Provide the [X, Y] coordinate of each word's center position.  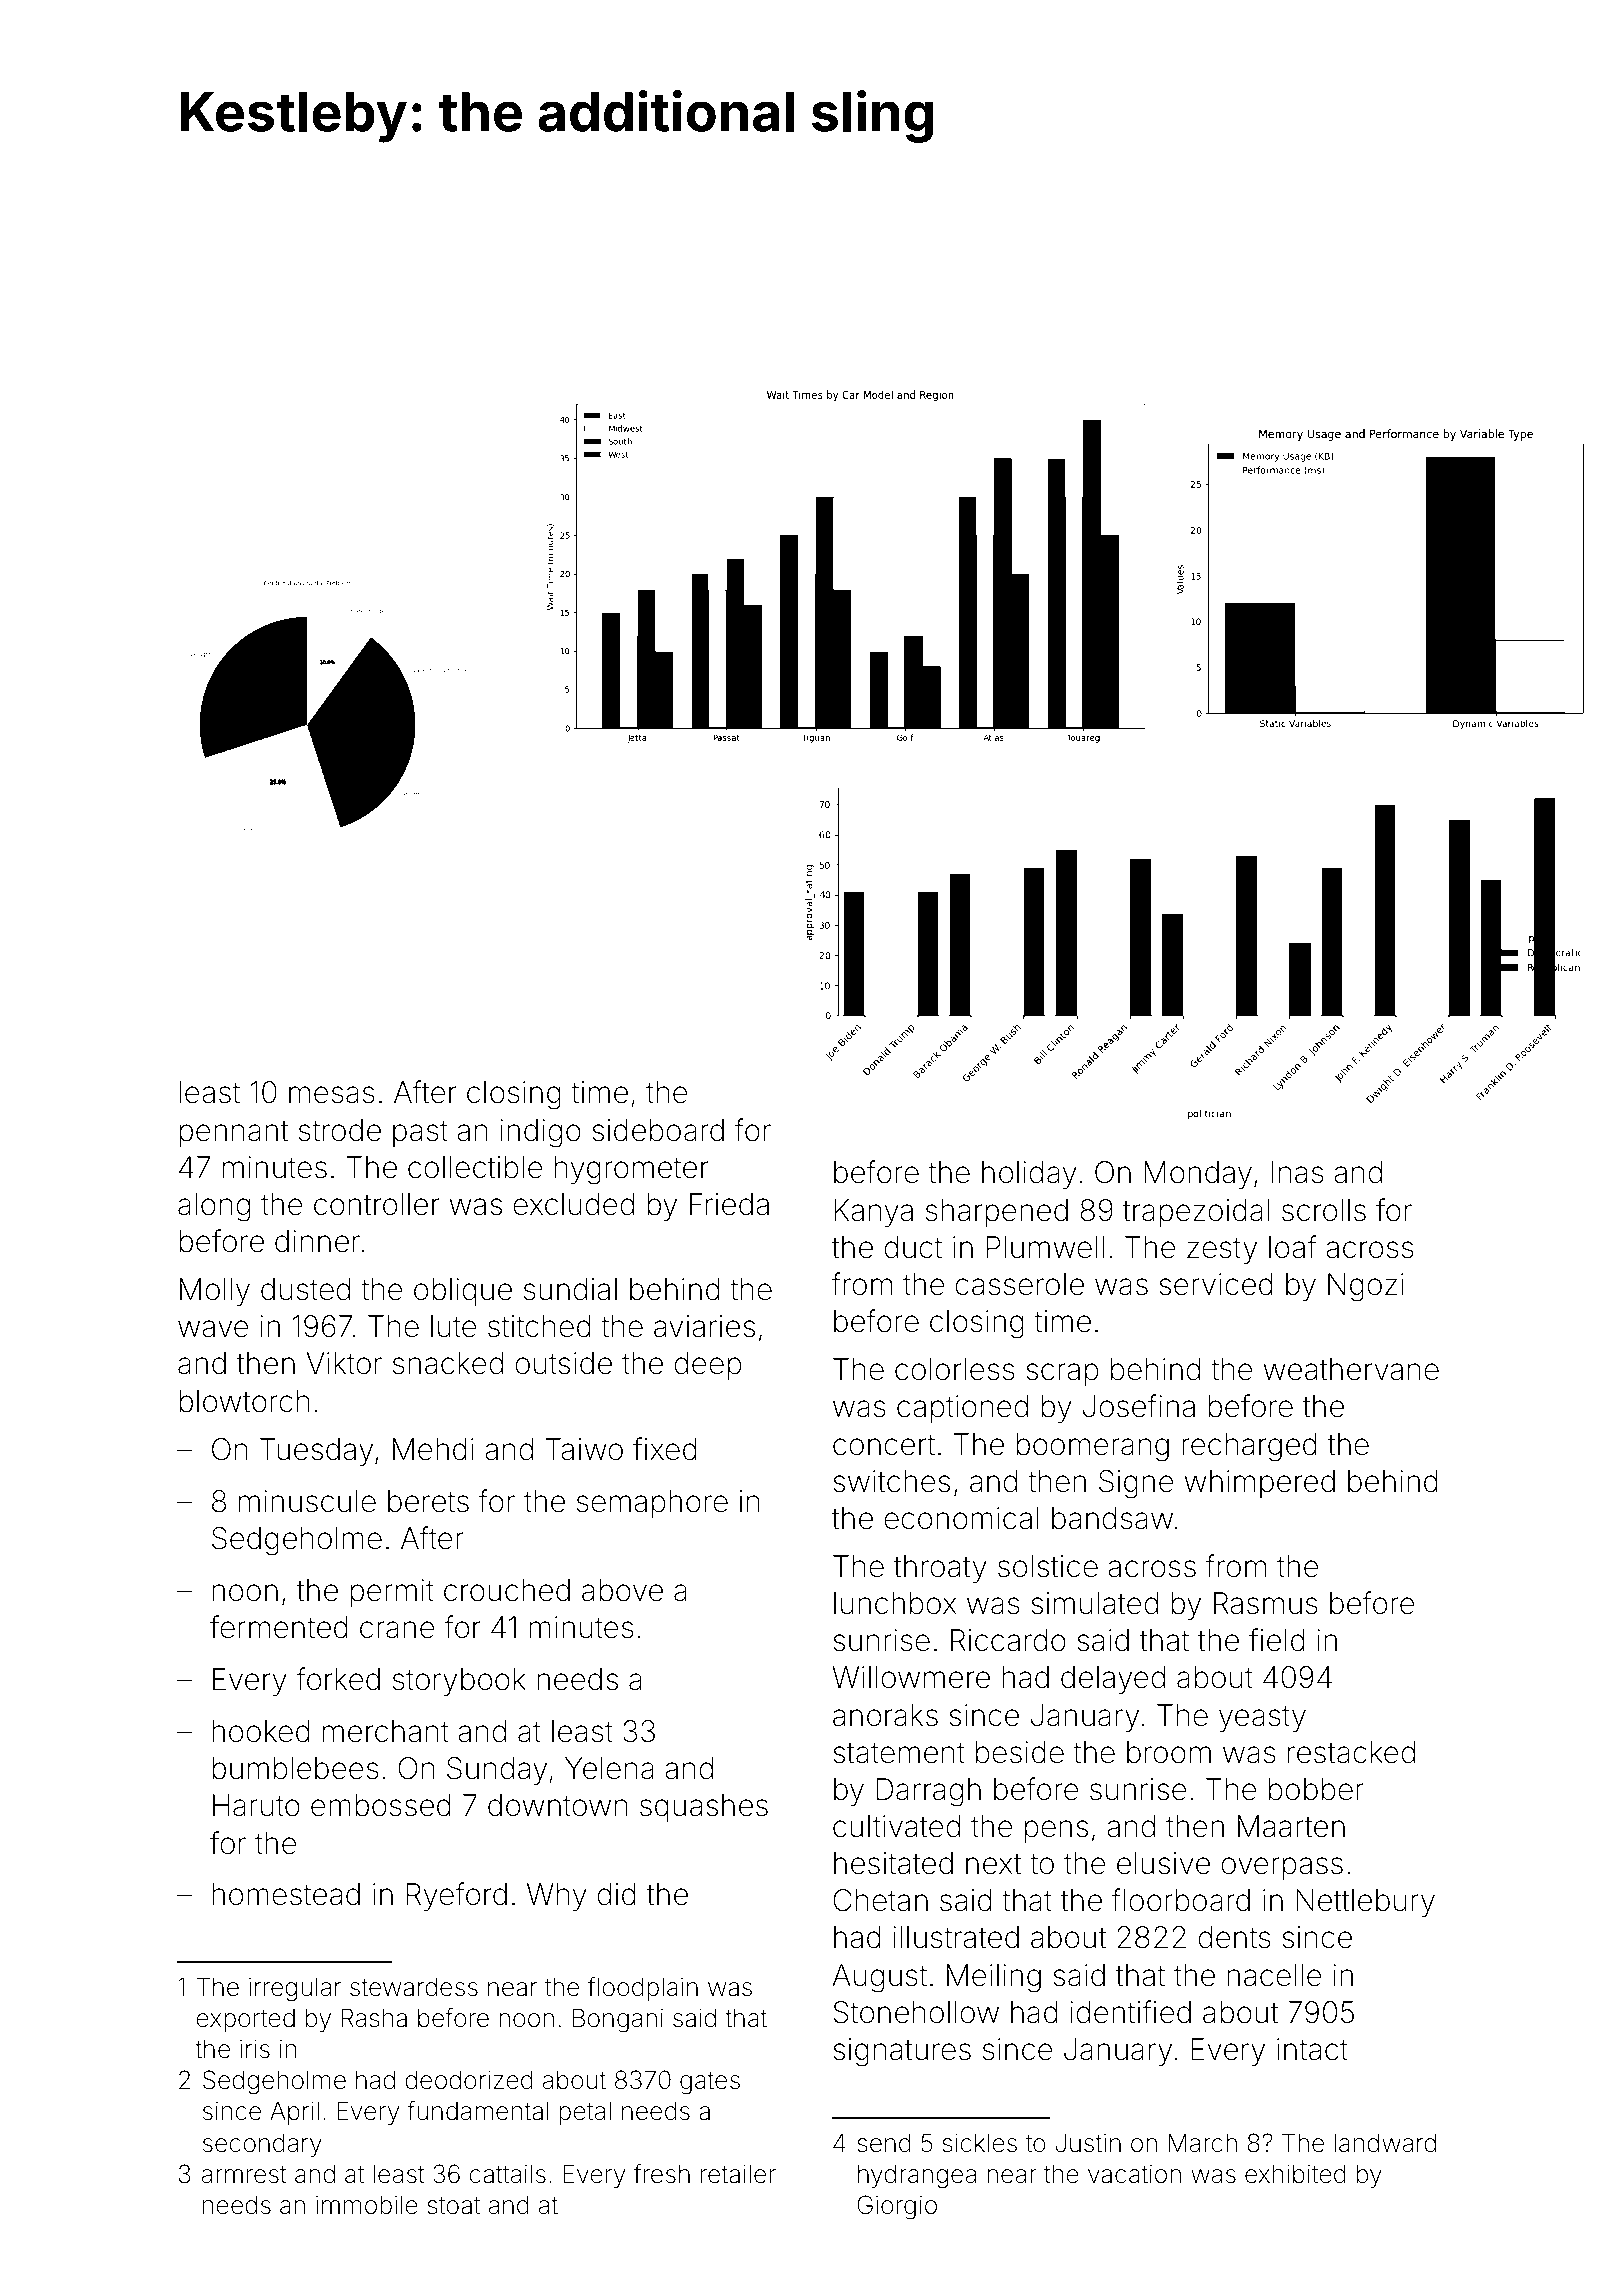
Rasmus [1266, 1603]
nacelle [1274, 1975]
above [622, 1590]
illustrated [956, 1937]
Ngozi [1366, 1287]
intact [1312, 2049]
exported [245, 2020]
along [214, 1207]
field [1277, 1640]
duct [913, 1247]
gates [710, 2083]
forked [338, 1679]
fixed [665, 1449]
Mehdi [433, 1449]
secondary [262, 2145]
